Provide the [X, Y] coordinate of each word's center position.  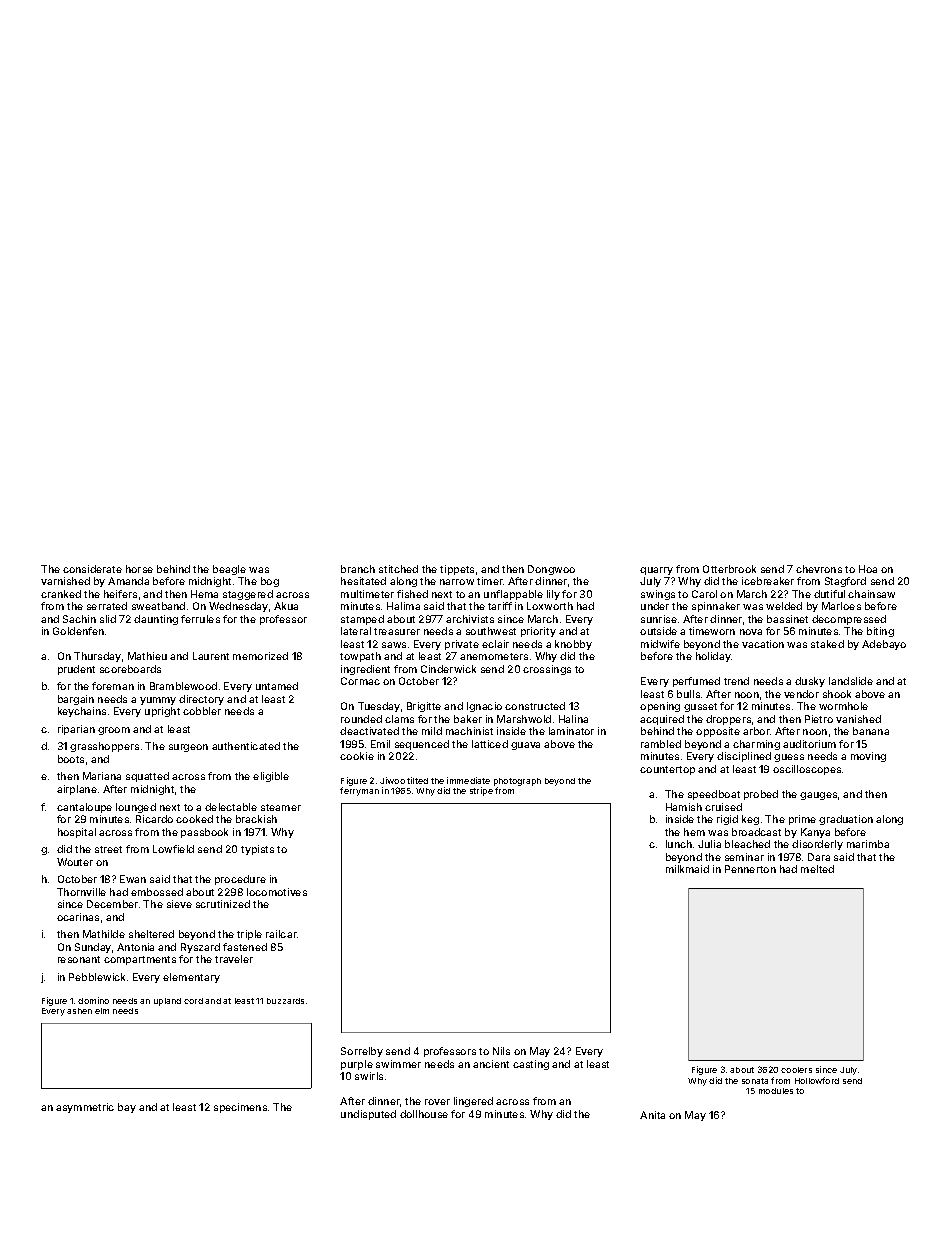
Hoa [868, 569]
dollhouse [424, 1114]
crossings [547, 670]
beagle [229, 570]
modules [776, 1091]
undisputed [368, 1115]
